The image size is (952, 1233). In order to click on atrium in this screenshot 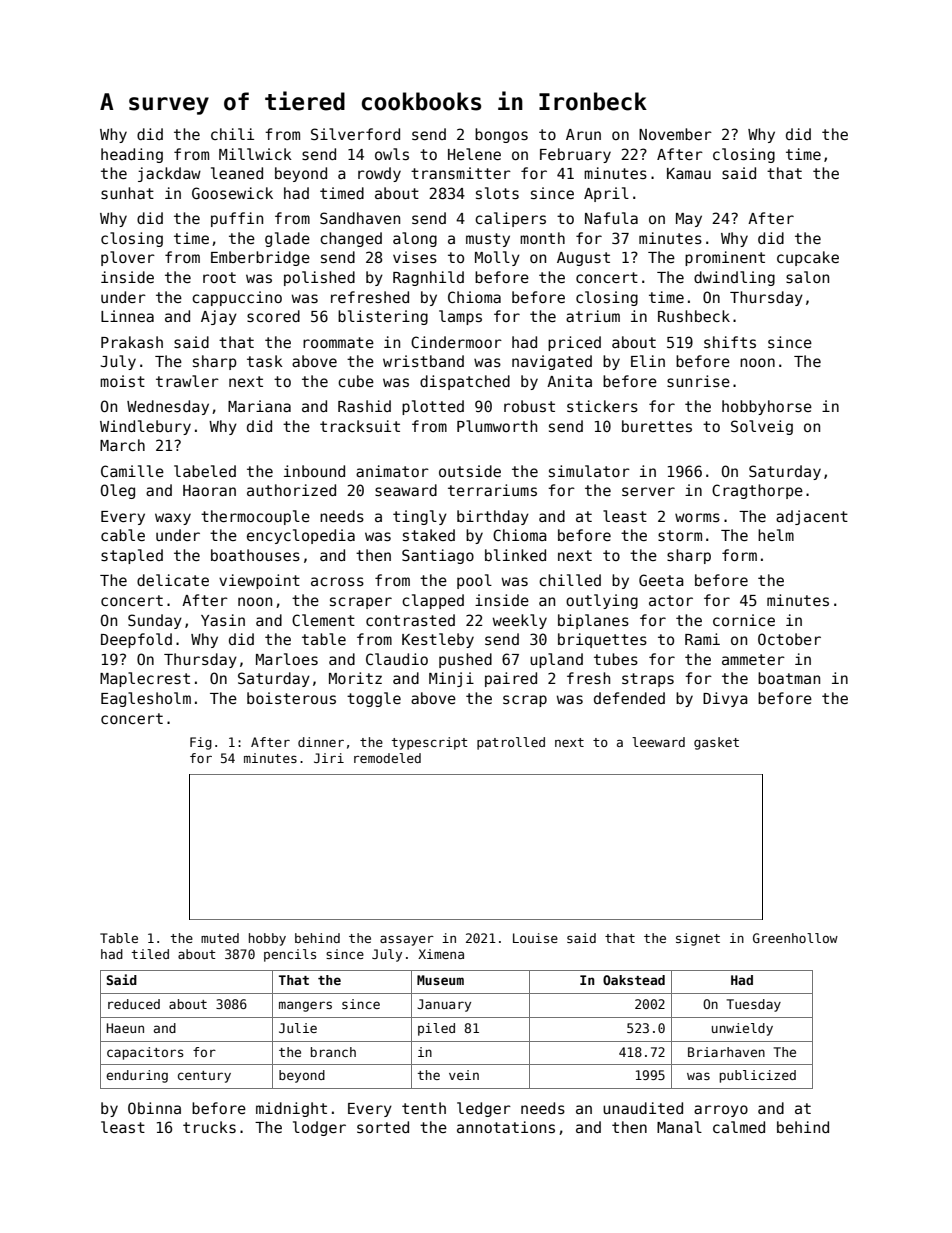, I will do `click(593, 316)`.
